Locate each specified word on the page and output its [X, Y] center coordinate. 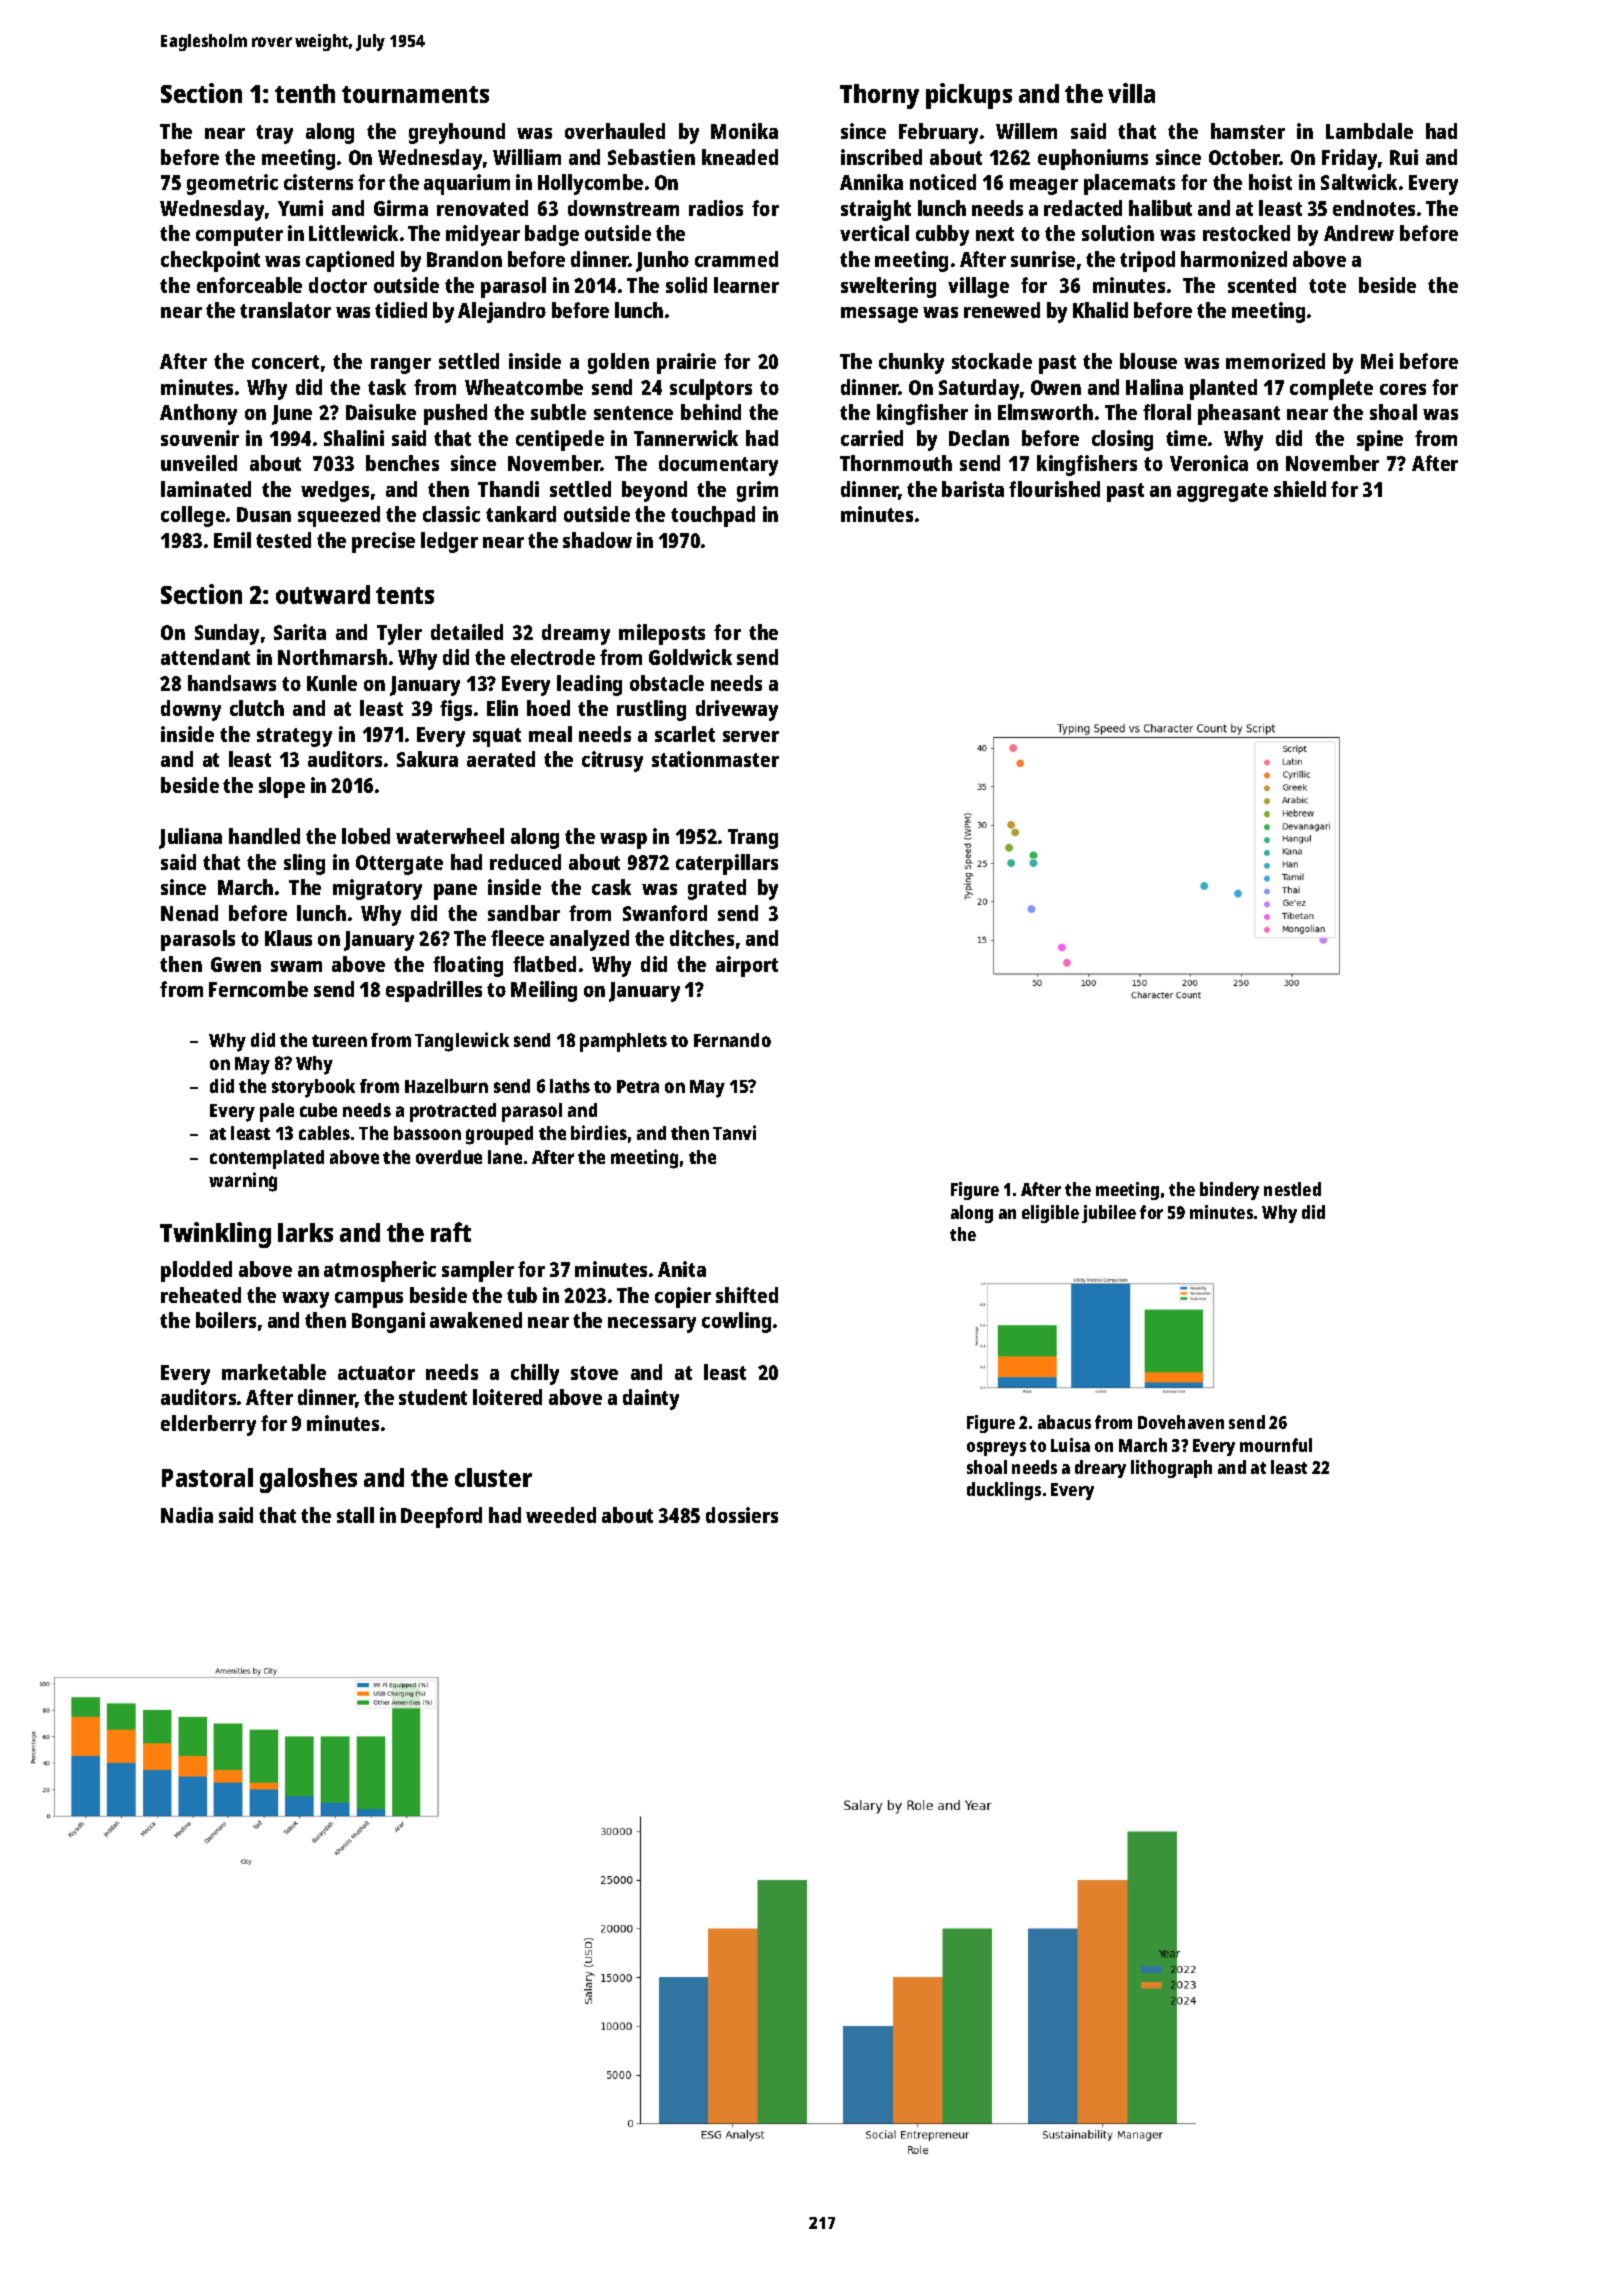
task [387, 387]
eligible [1050, 1214]
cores [1403, 389]
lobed [366, 836]
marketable [274, 1372]
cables [324, 1133]
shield [1300, 489]
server [751, 736]
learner [746, 285]
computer [239, 236]
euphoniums [1093, 159]
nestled [1292, 1189]
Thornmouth [896, 463]
